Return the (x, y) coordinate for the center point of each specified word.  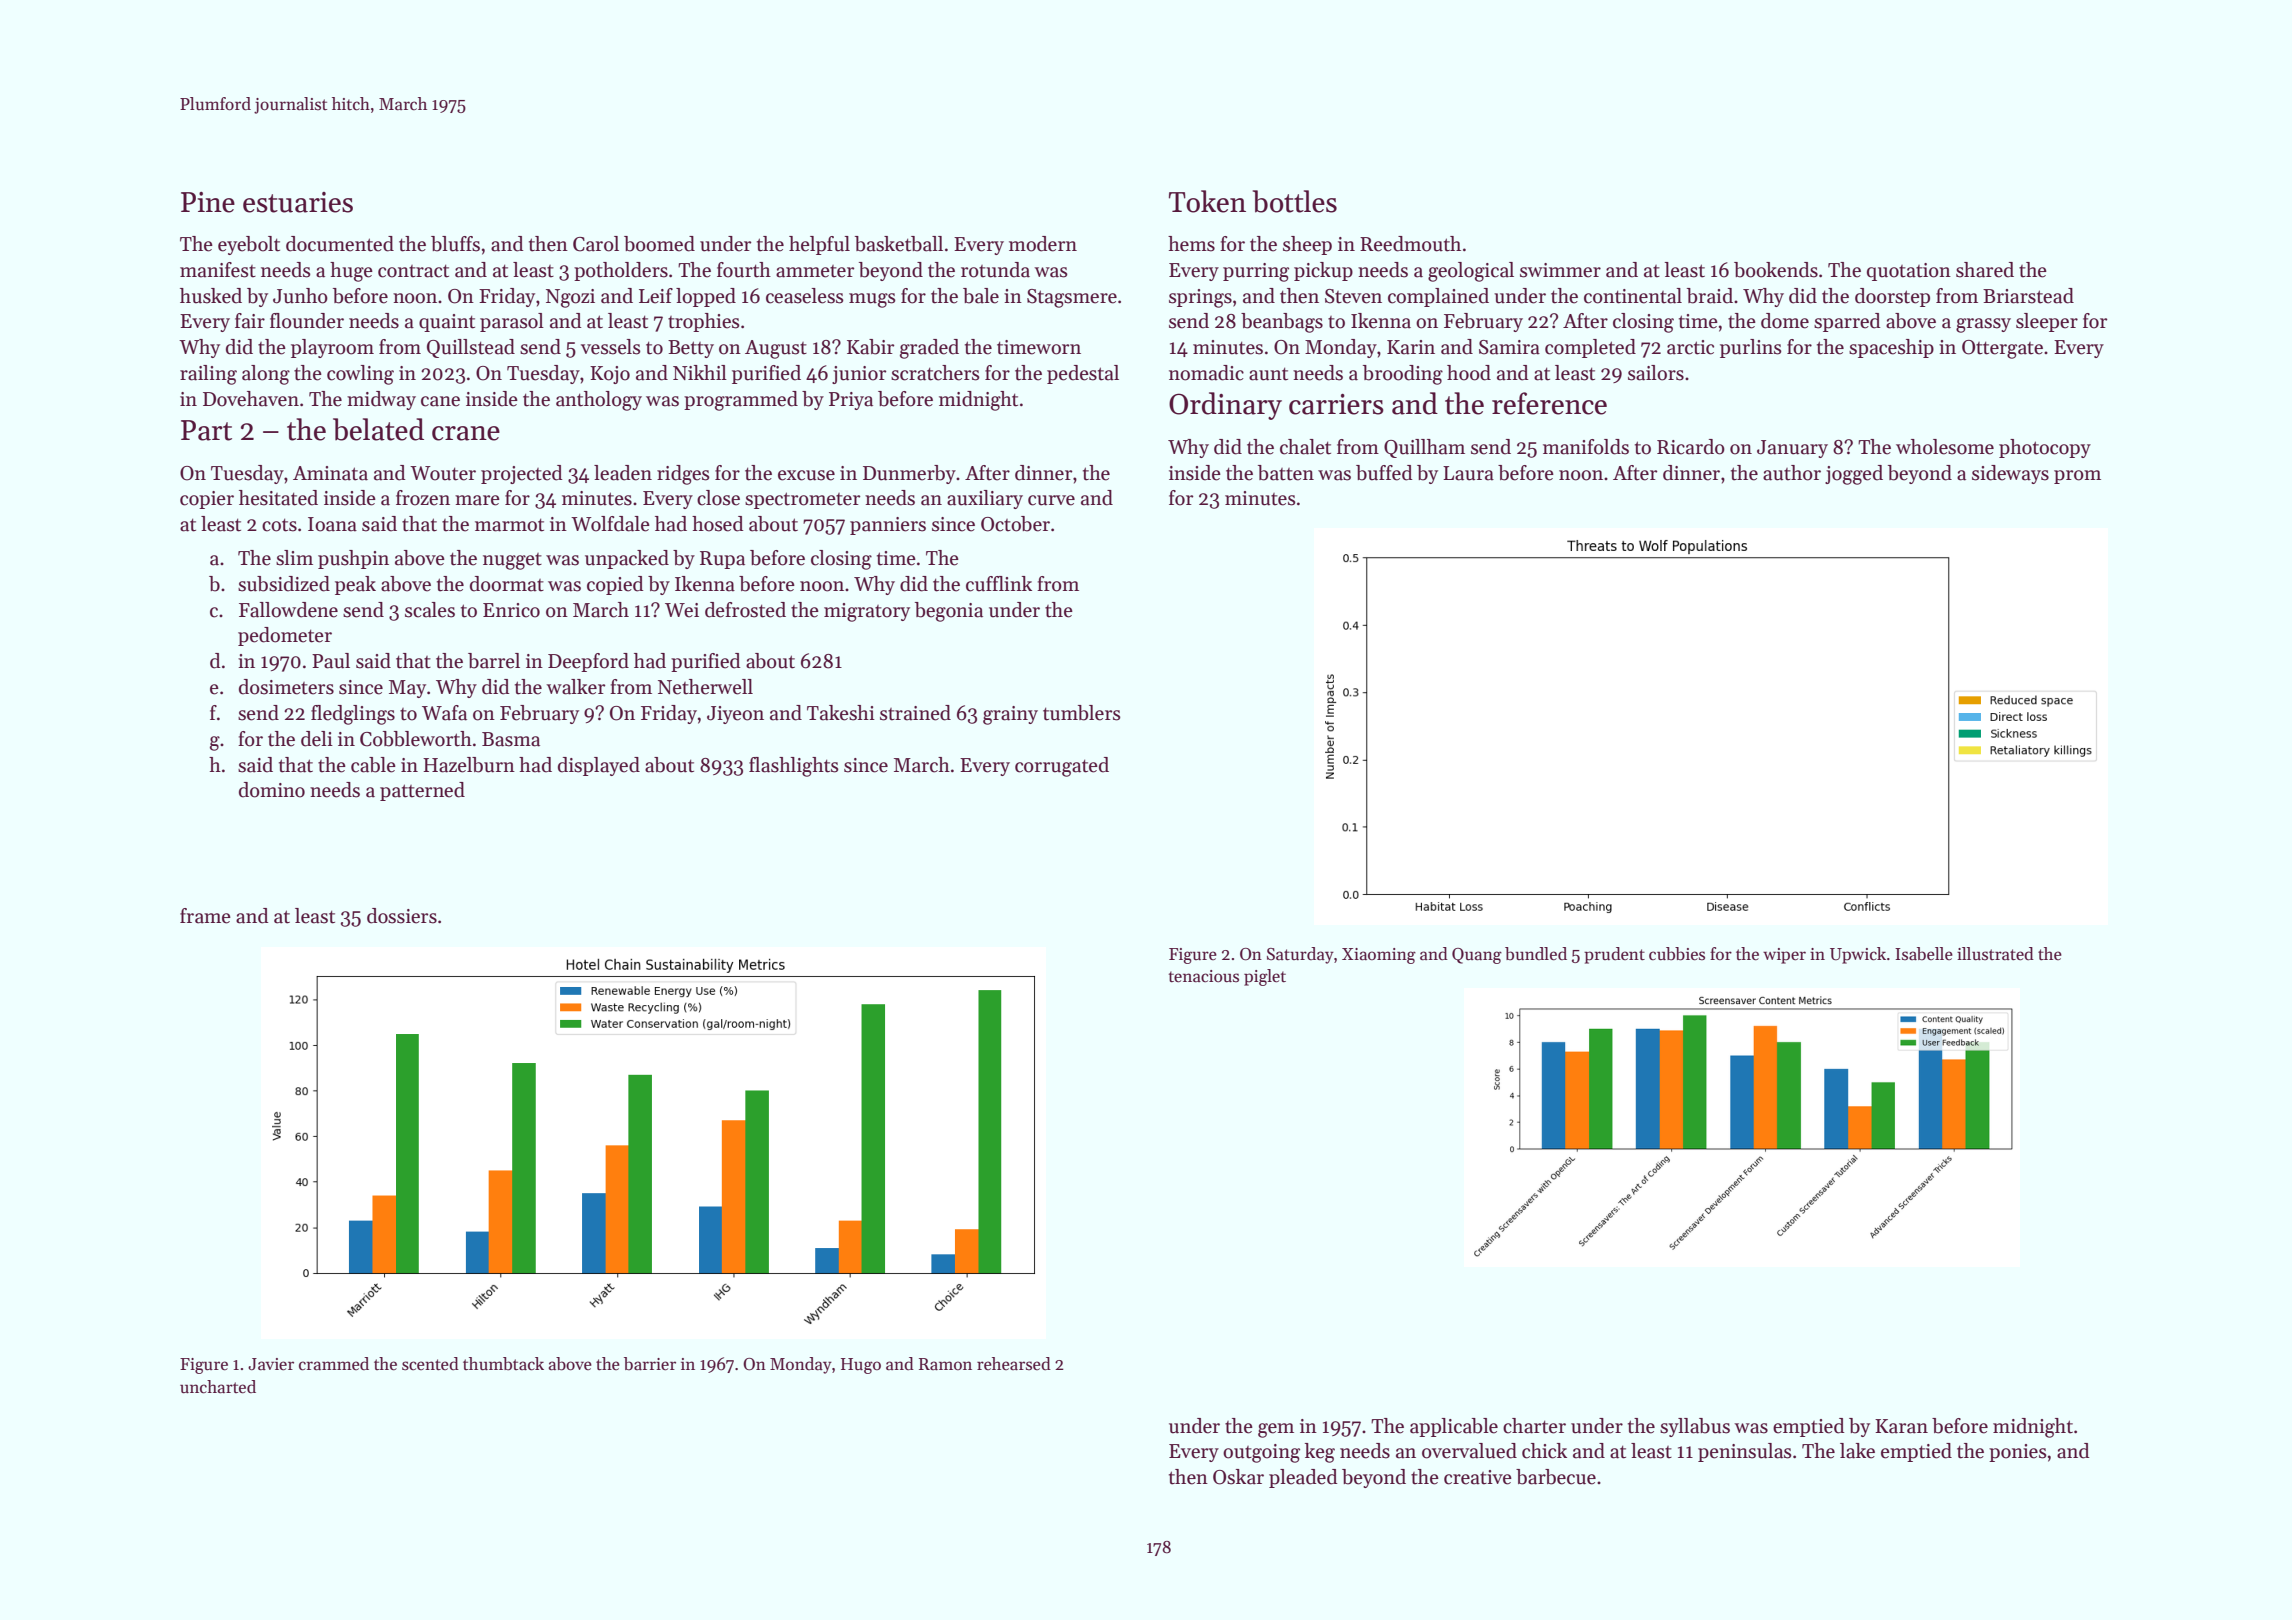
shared (1985, 270)
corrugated (1062, 767)
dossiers (402, 916)
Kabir (871, 347)
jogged (1854, 475)
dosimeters (286, 687)
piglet (1265, 977)
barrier (650, 1364)
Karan (1901, 1426)
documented (340, 244)
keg (1320, 1453)
